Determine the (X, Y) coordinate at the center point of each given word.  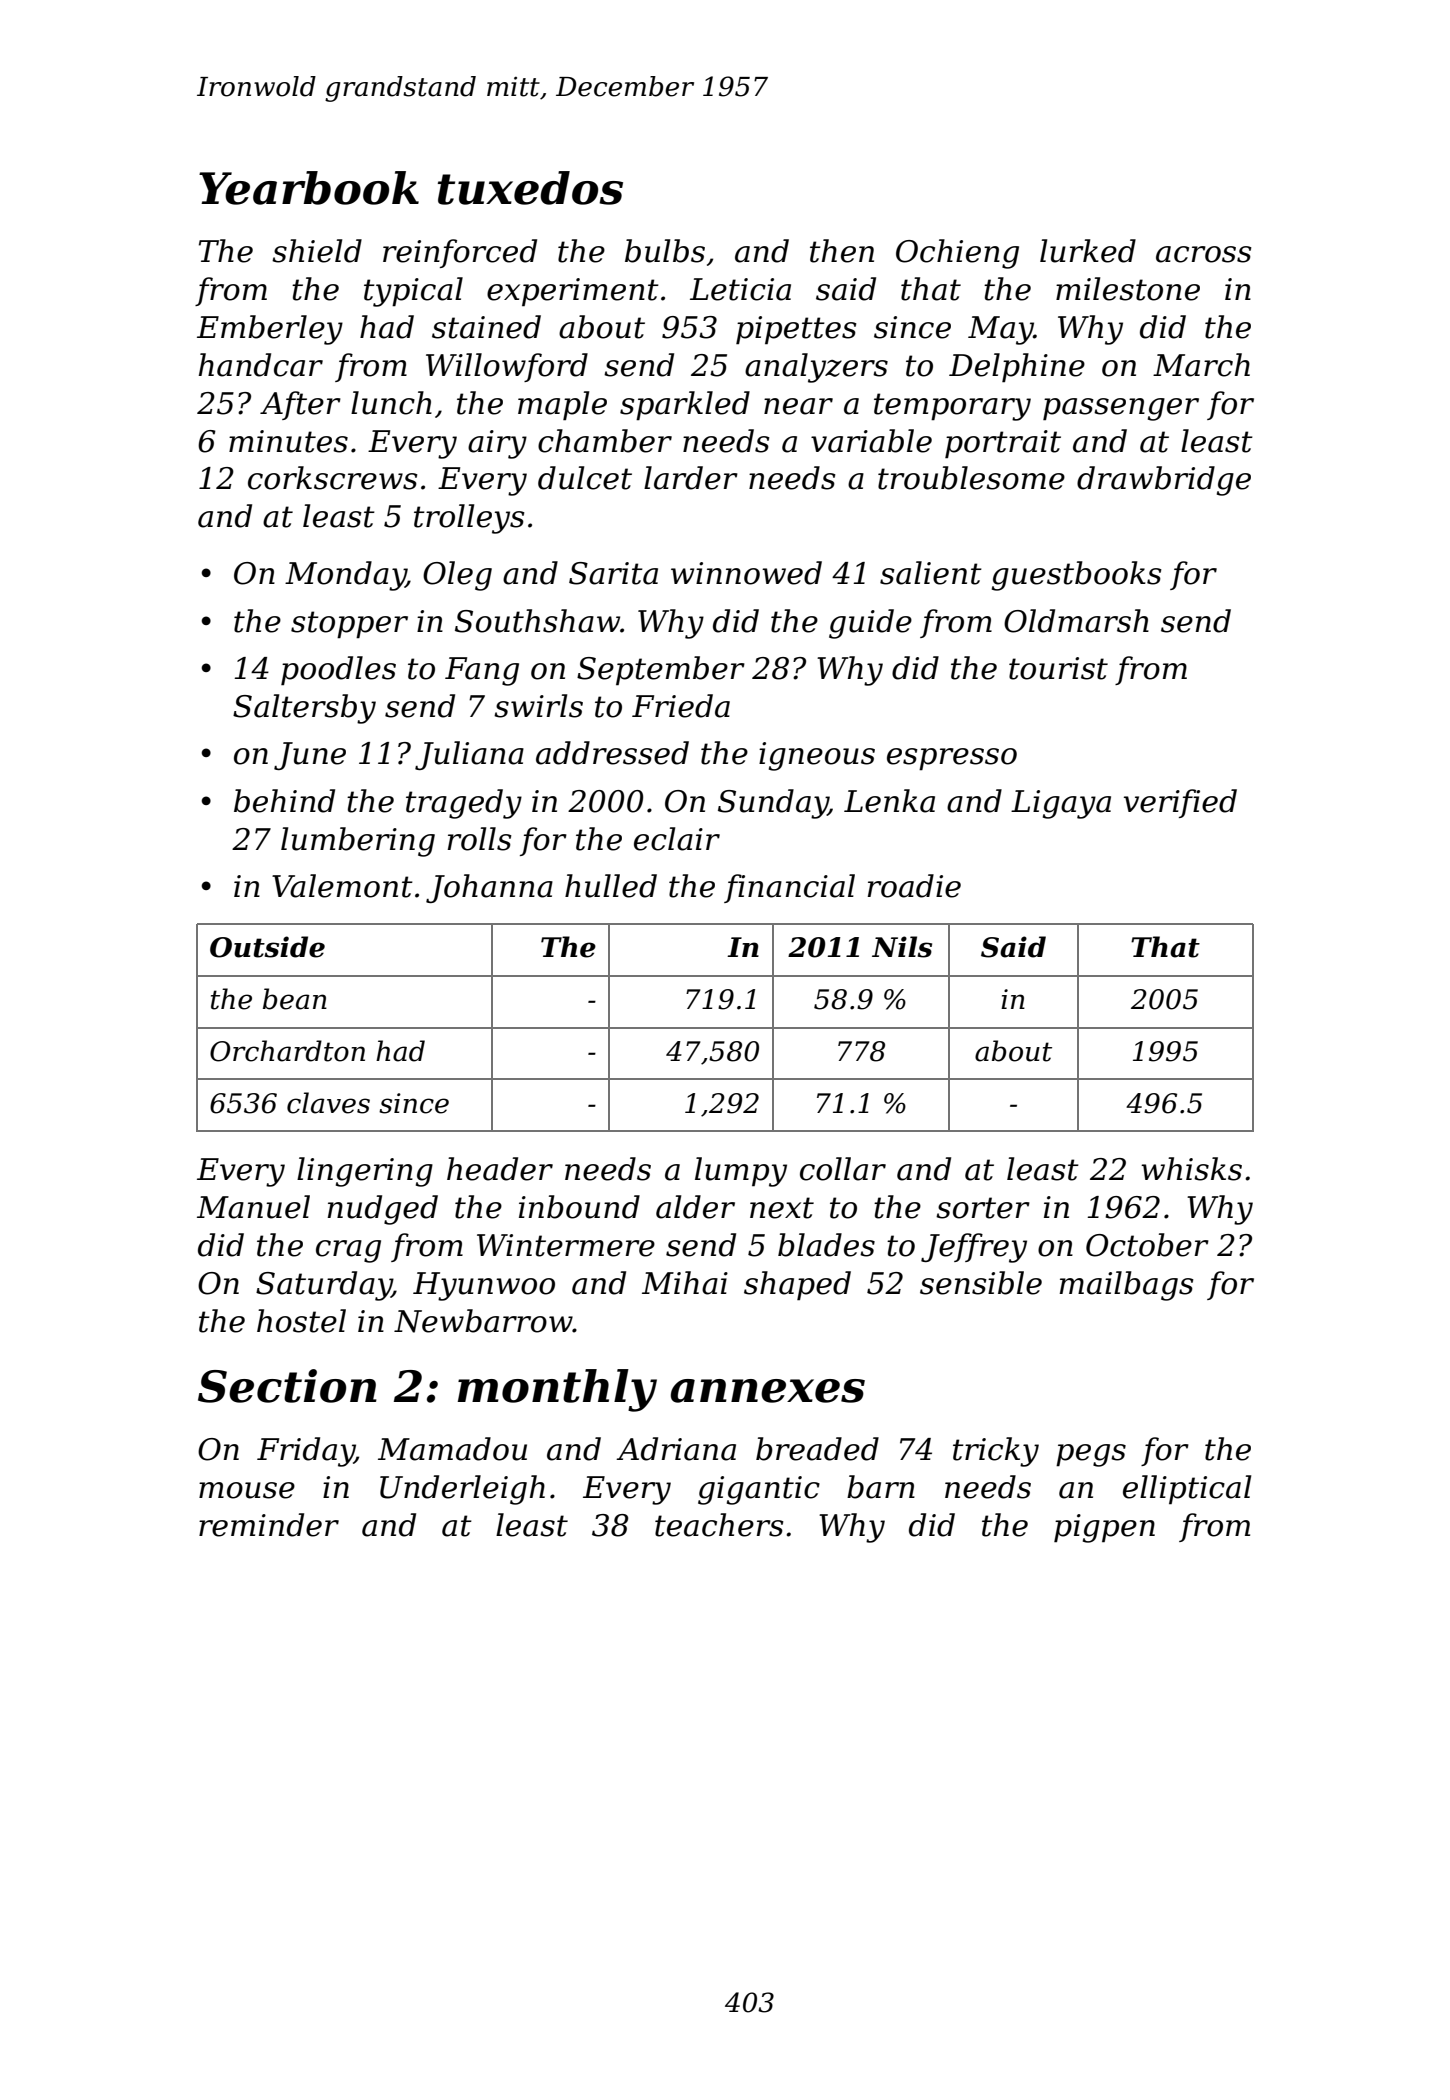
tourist (1058, 668)
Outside (267, 947)
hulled (611, 886)
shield (317, 251)
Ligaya (1061, 804)
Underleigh (462, 1490)
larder (691, 478)
